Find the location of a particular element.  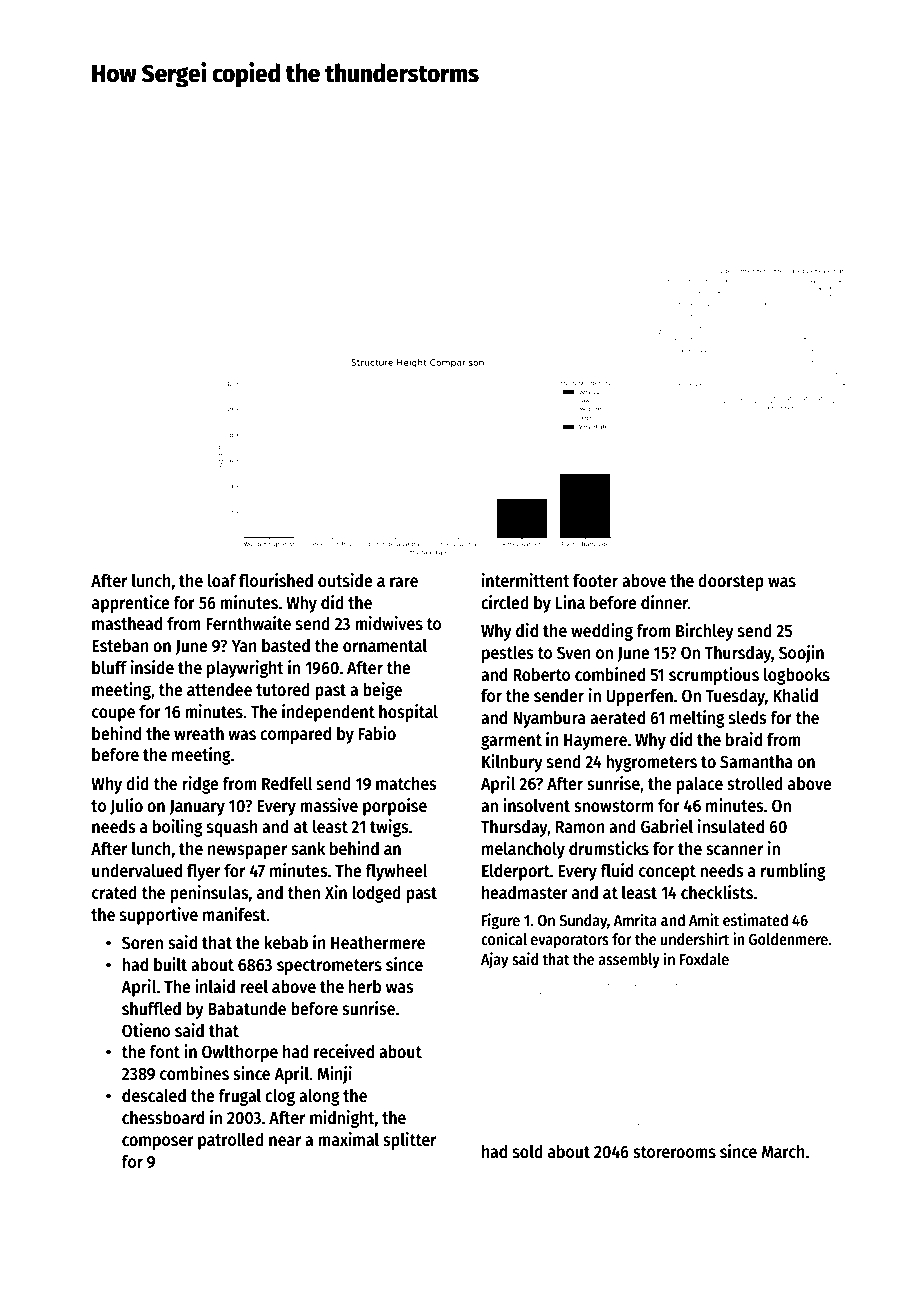

doorstep is located at coordinates (731, 582).
